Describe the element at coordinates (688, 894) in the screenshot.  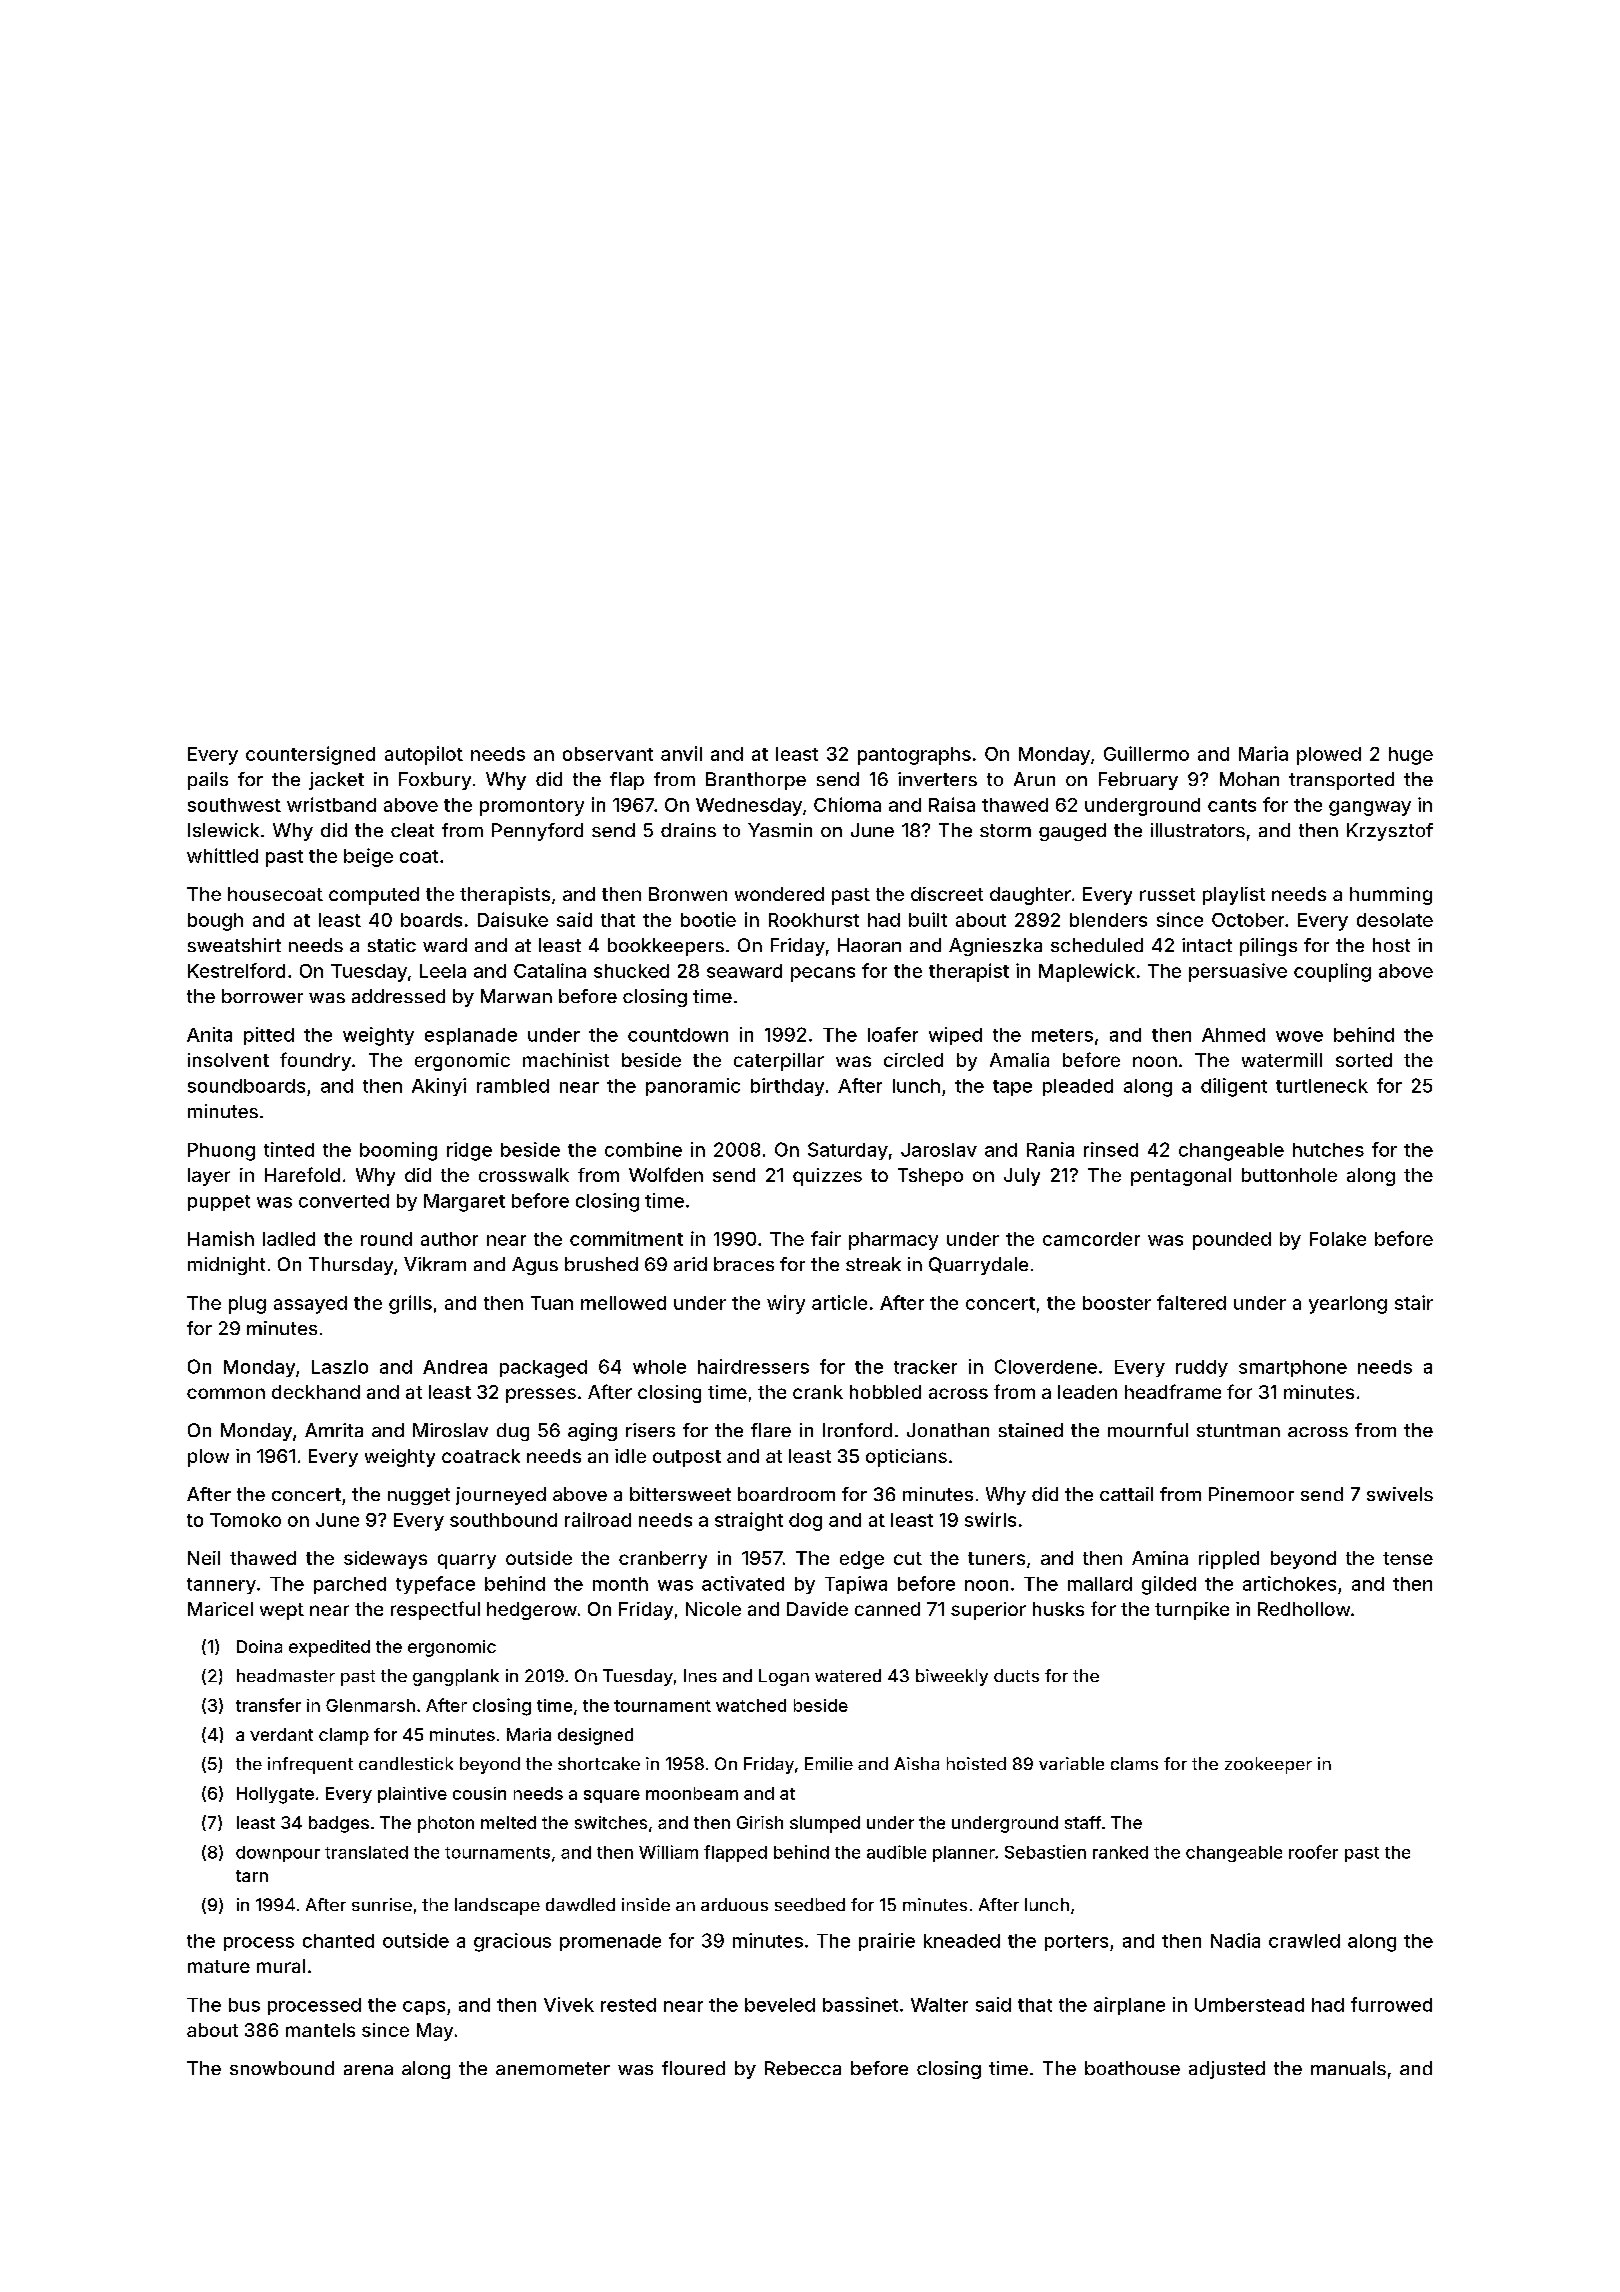
I see `Bronwen` at that location.
